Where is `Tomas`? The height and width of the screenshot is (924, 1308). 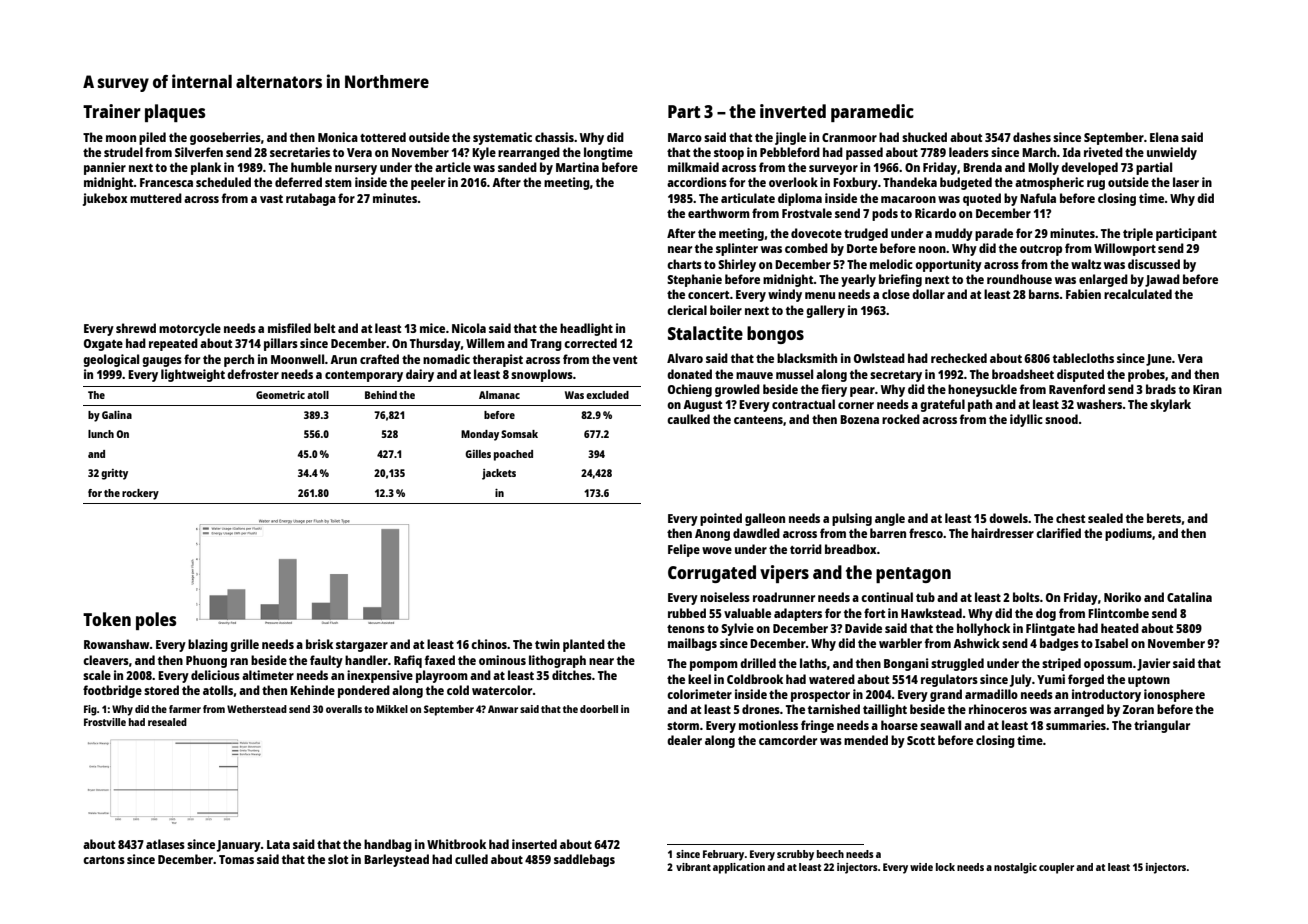
Tomas is located at coordinates (236, 859).
